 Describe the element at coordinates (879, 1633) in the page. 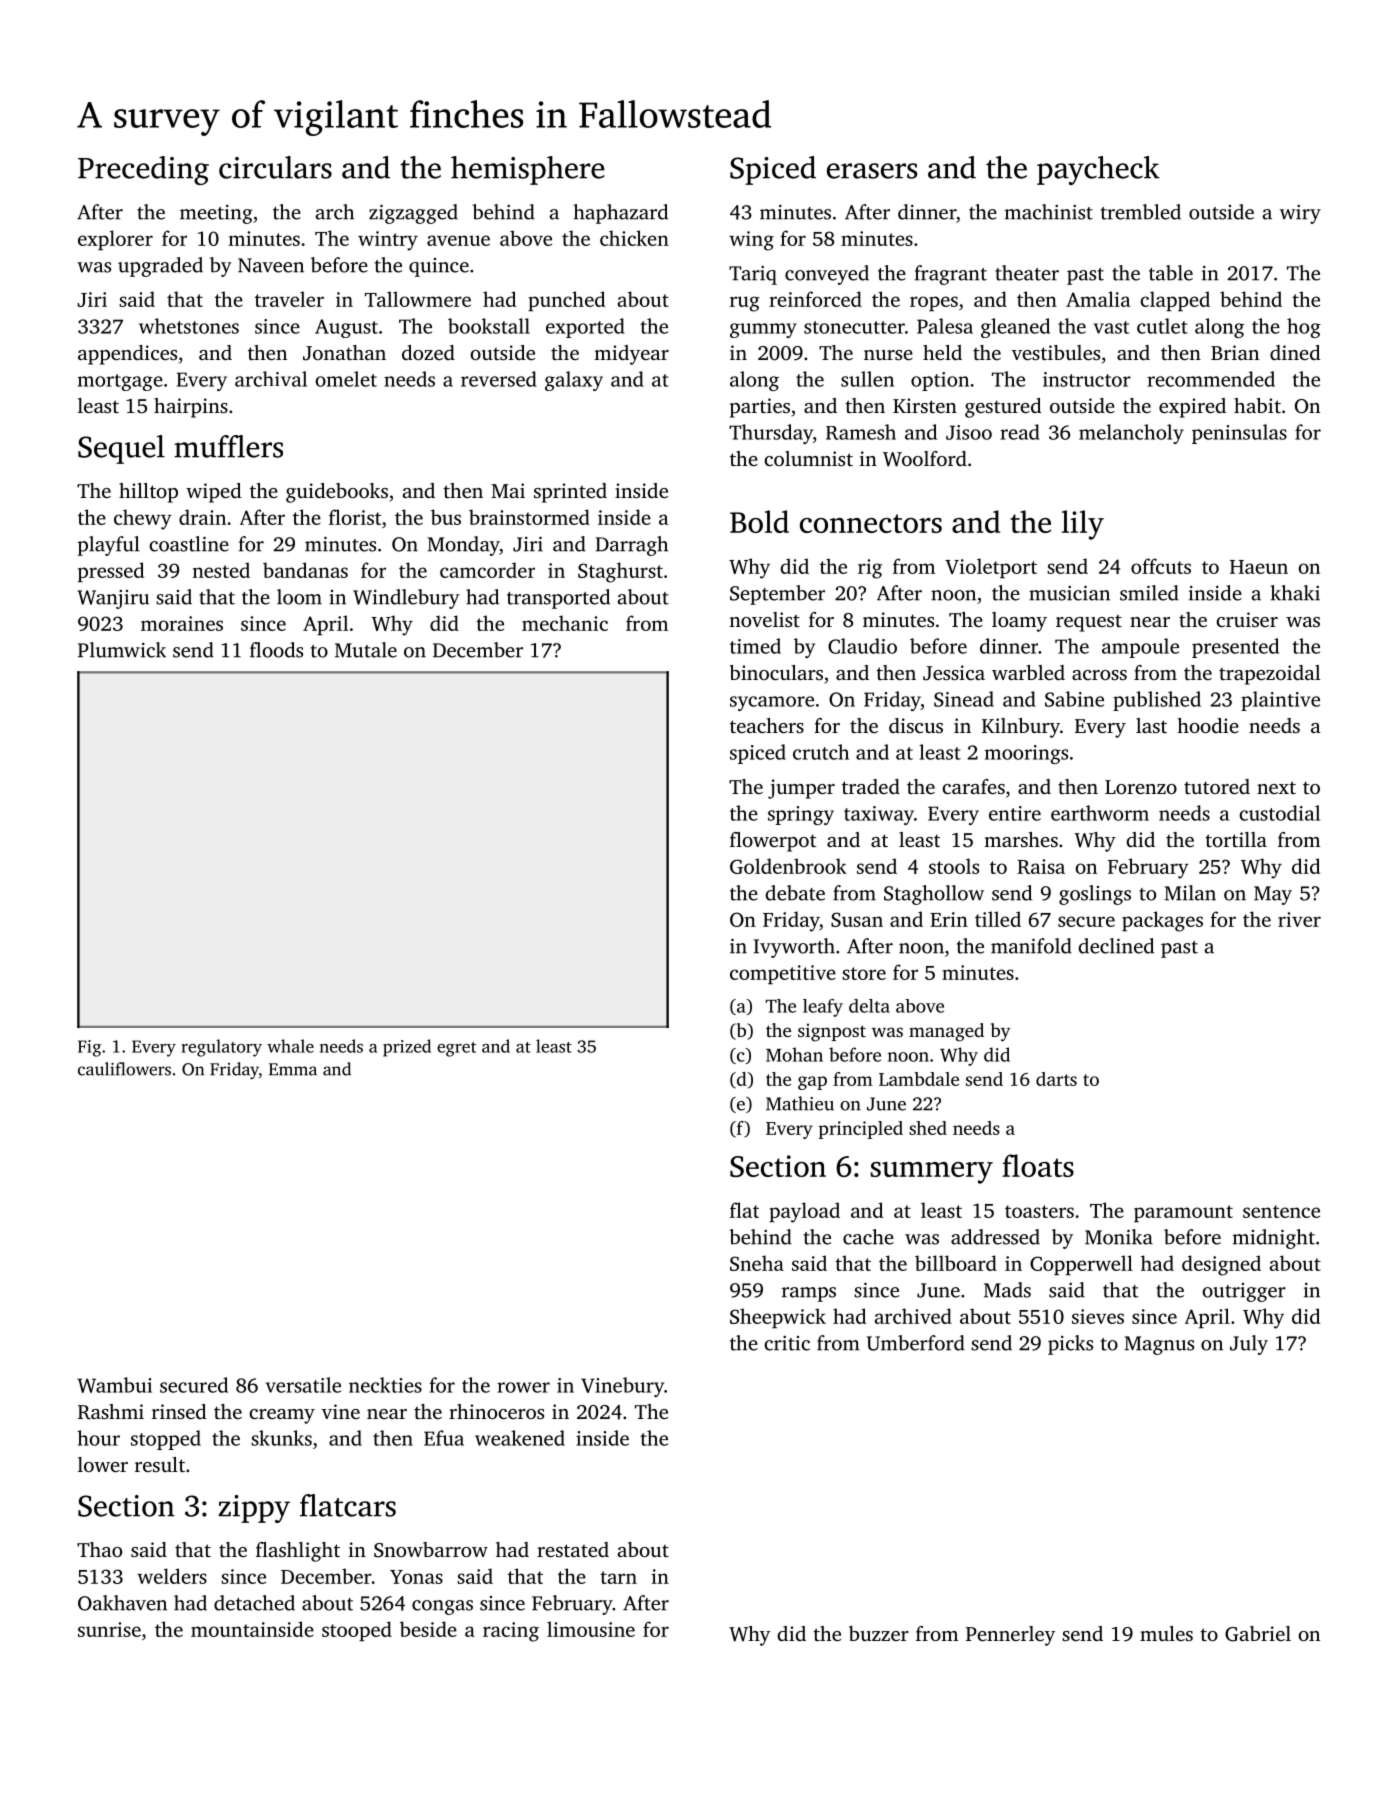

I see `buzzer` at that location.
